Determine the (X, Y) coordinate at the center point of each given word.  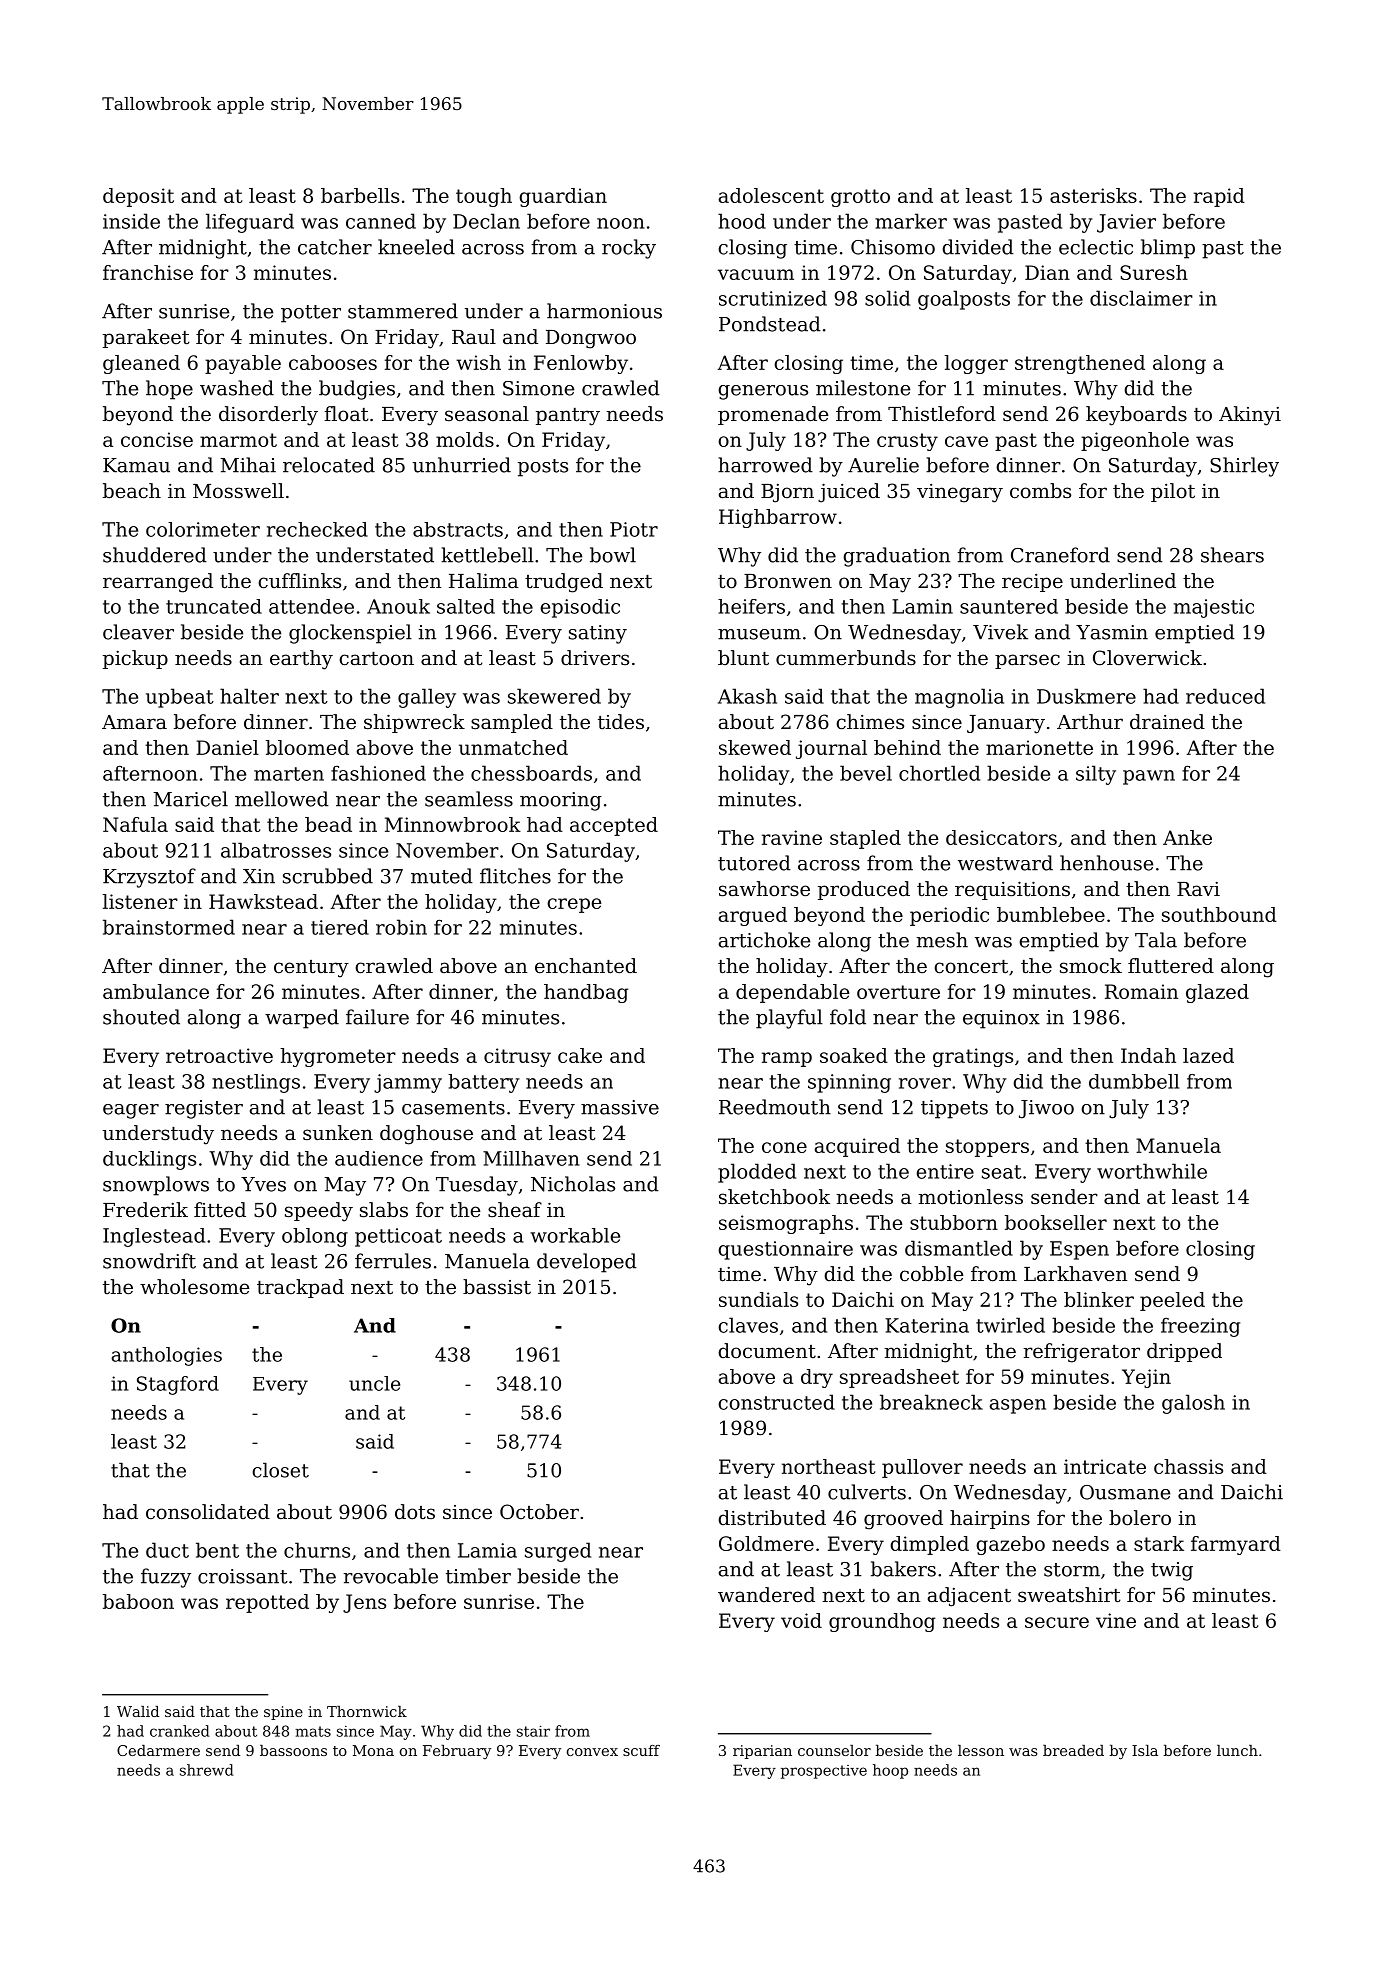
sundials (758, 1299)
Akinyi (1250, 416)
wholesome (194, 1287)
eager (131, 1111)
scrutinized (773, 298)
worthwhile (1152, 1171)
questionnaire (785, 1250)
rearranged (158, 583)
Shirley (1244, 467)
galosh (1193, 1404)
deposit (138, 197)
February (457, 1752)
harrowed (765, 465)
